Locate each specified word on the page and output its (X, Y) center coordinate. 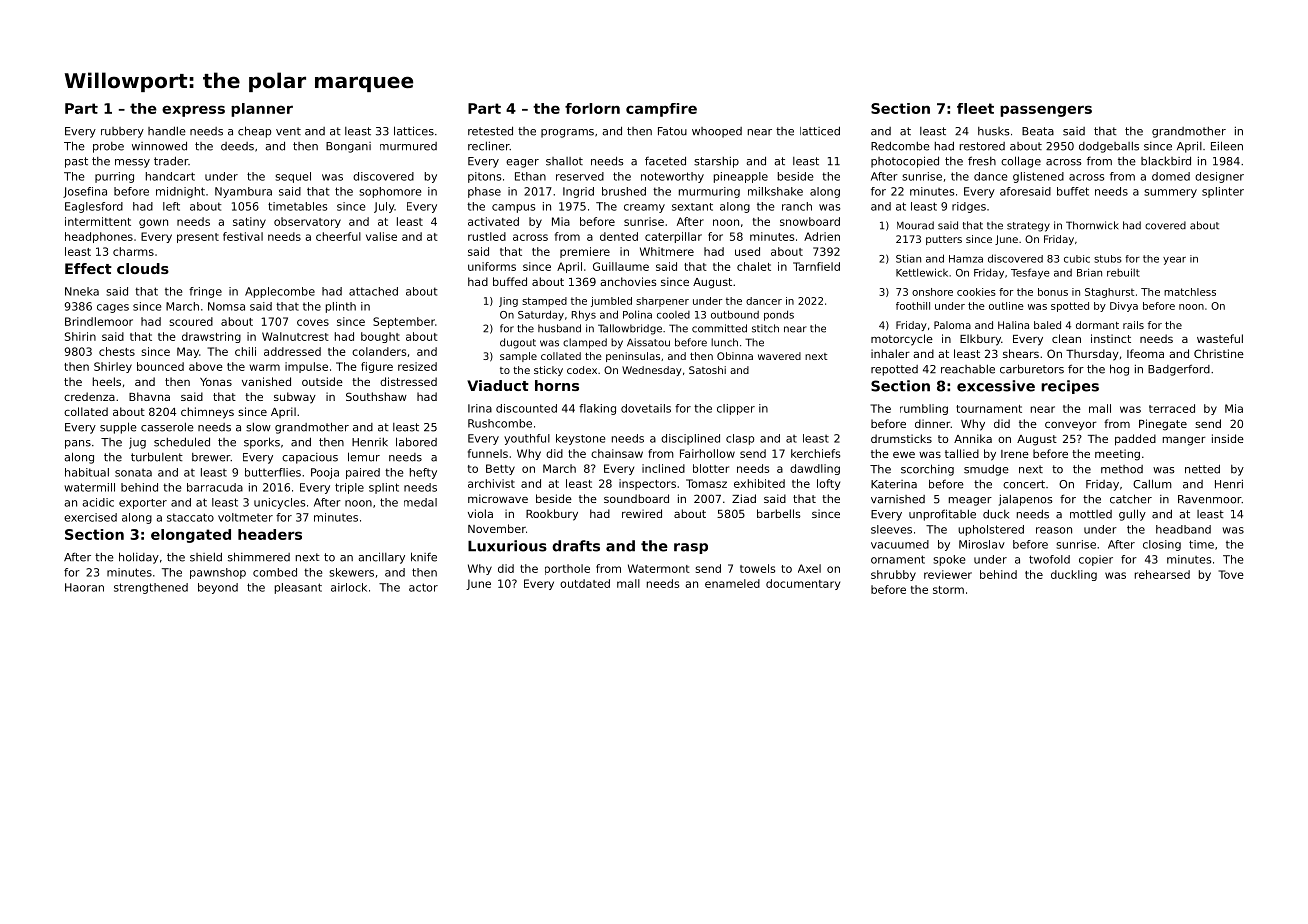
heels (107, 381)
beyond (218, 588)
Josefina (85, 192)
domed (1171, 176)
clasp (740, 439)
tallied (962, 453)
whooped (717, 132)
